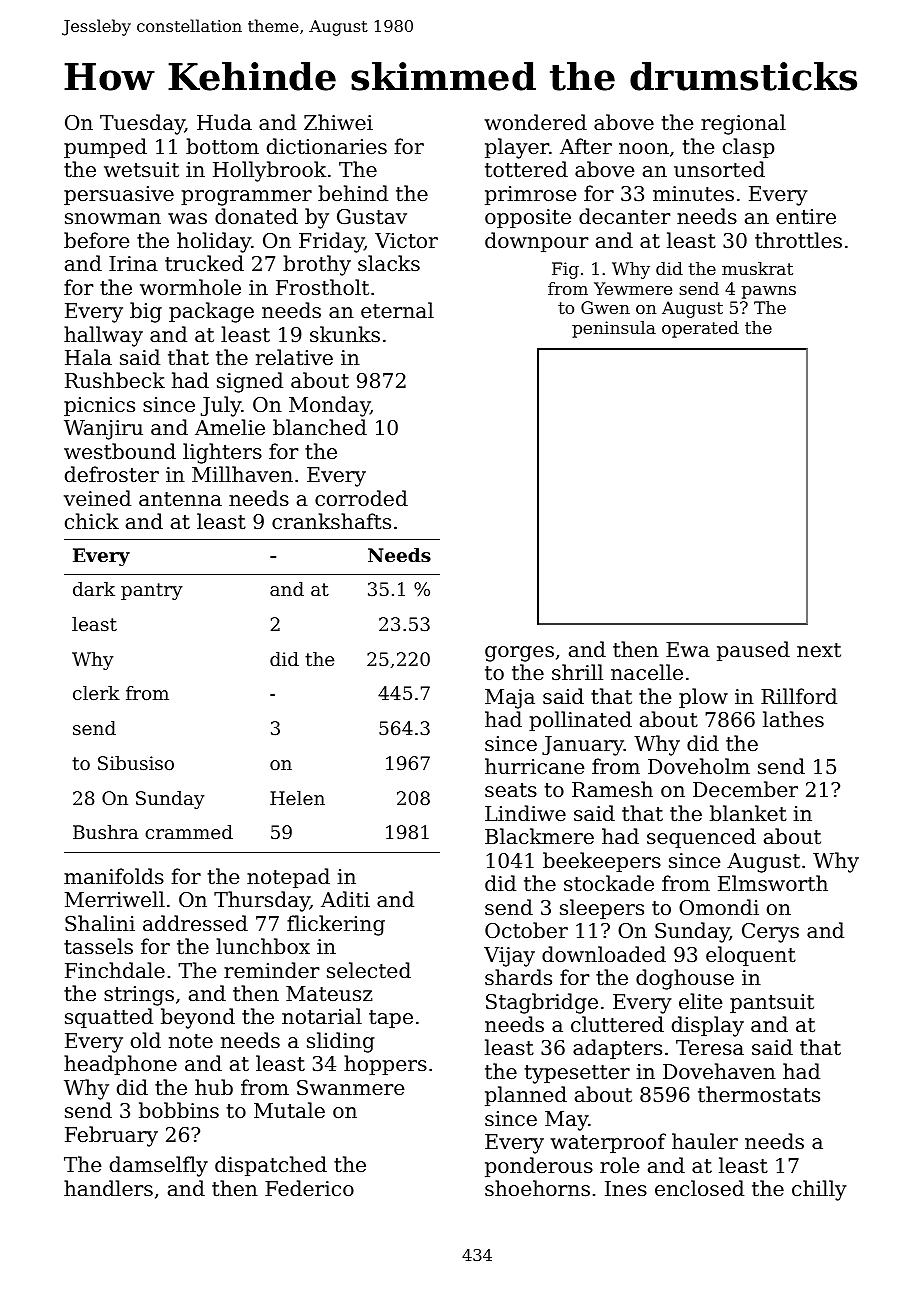 The image size is (924, 1314). Describe the element at coordinates (530, 195) in the image. I see `primrose` at that location.
